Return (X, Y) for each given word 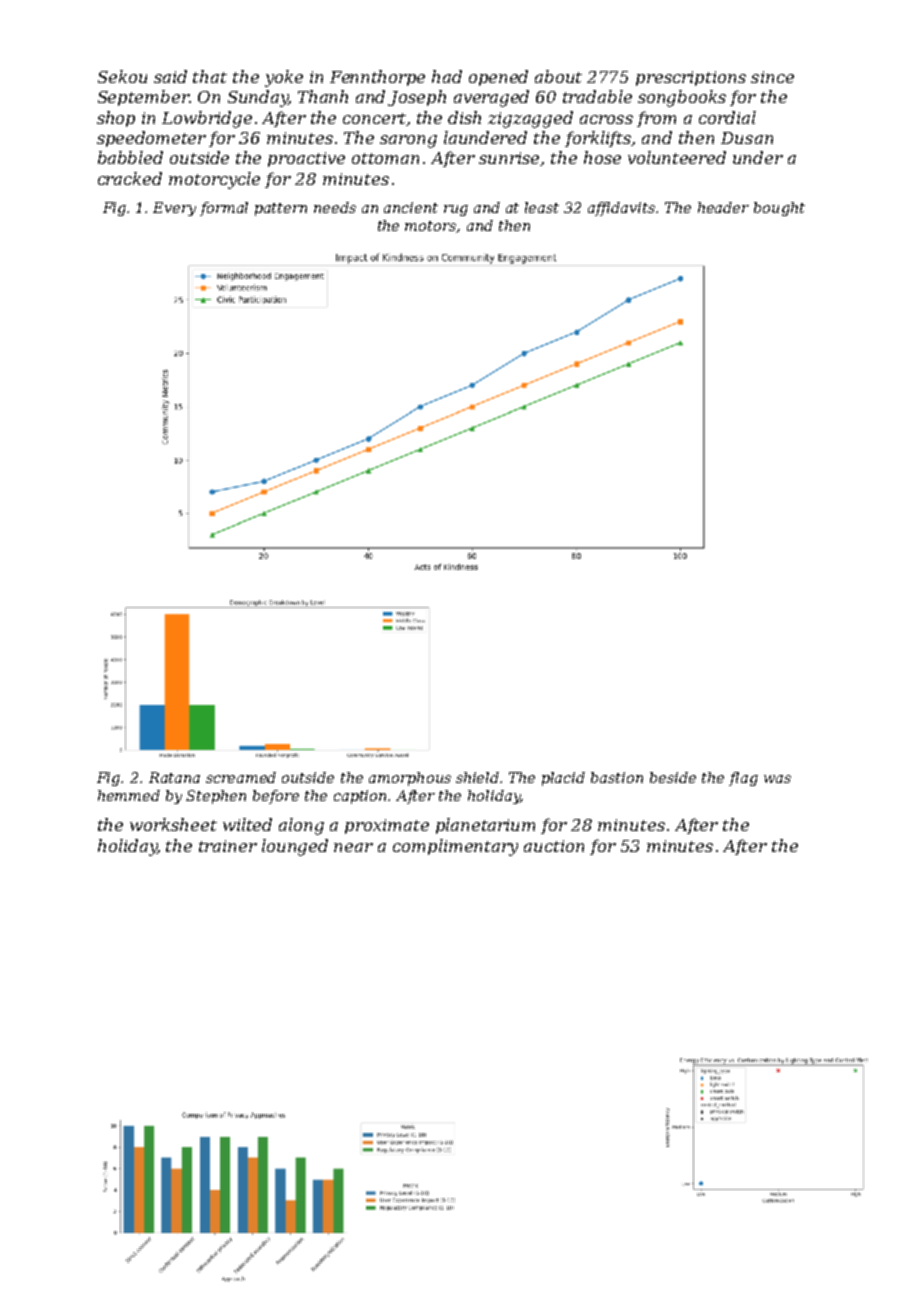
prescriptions (691, 78)
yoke (284, 78)
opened (498, 78)
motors (431, 227)
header (723, 207)
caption (360, 797)
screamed (241, 777)
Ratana (174, 777)
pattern (281, 209)
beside (673, 777)
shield (477, 777)
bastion (617, 777)
